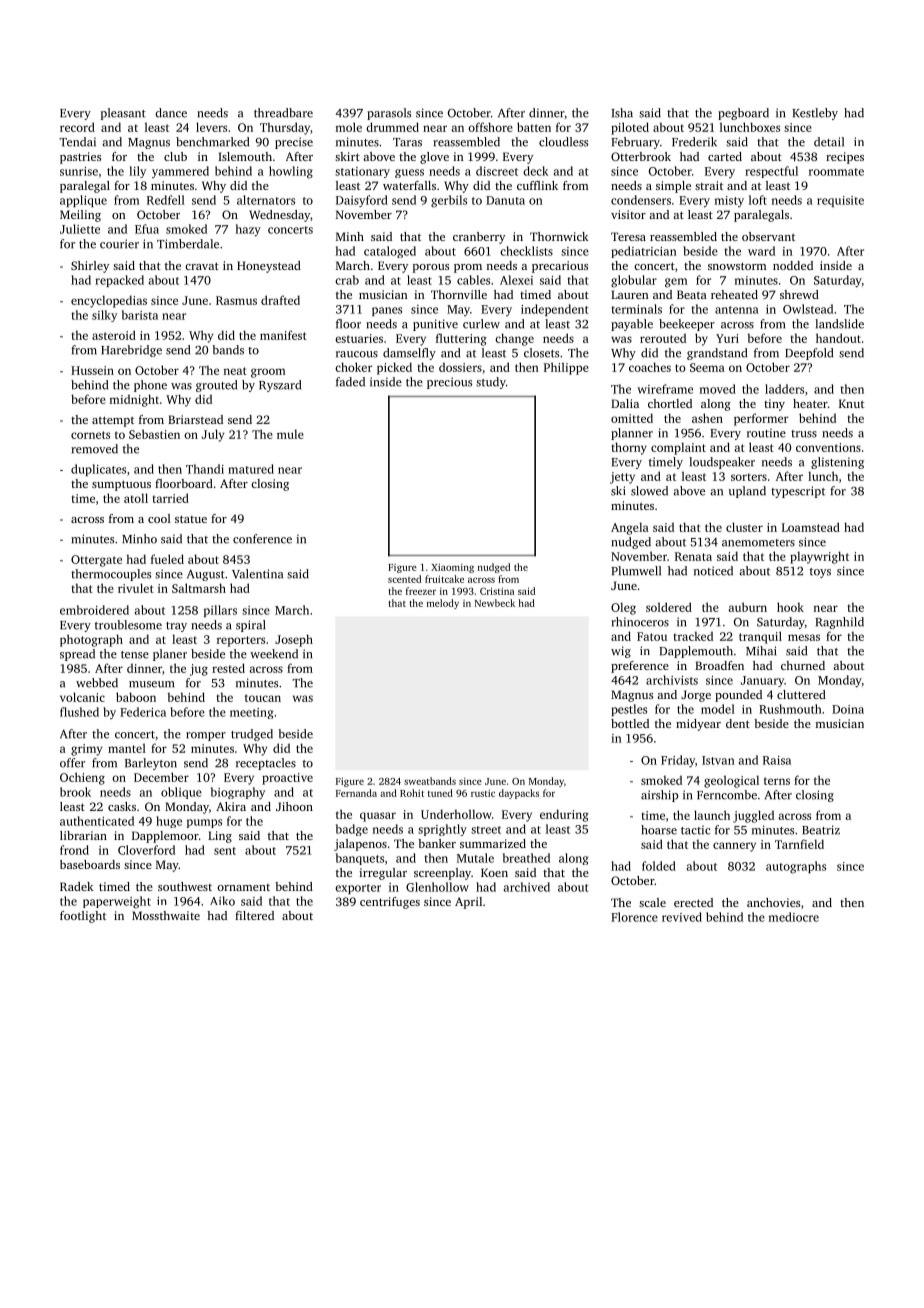  I want to click on Koen, so click(494, 872).
